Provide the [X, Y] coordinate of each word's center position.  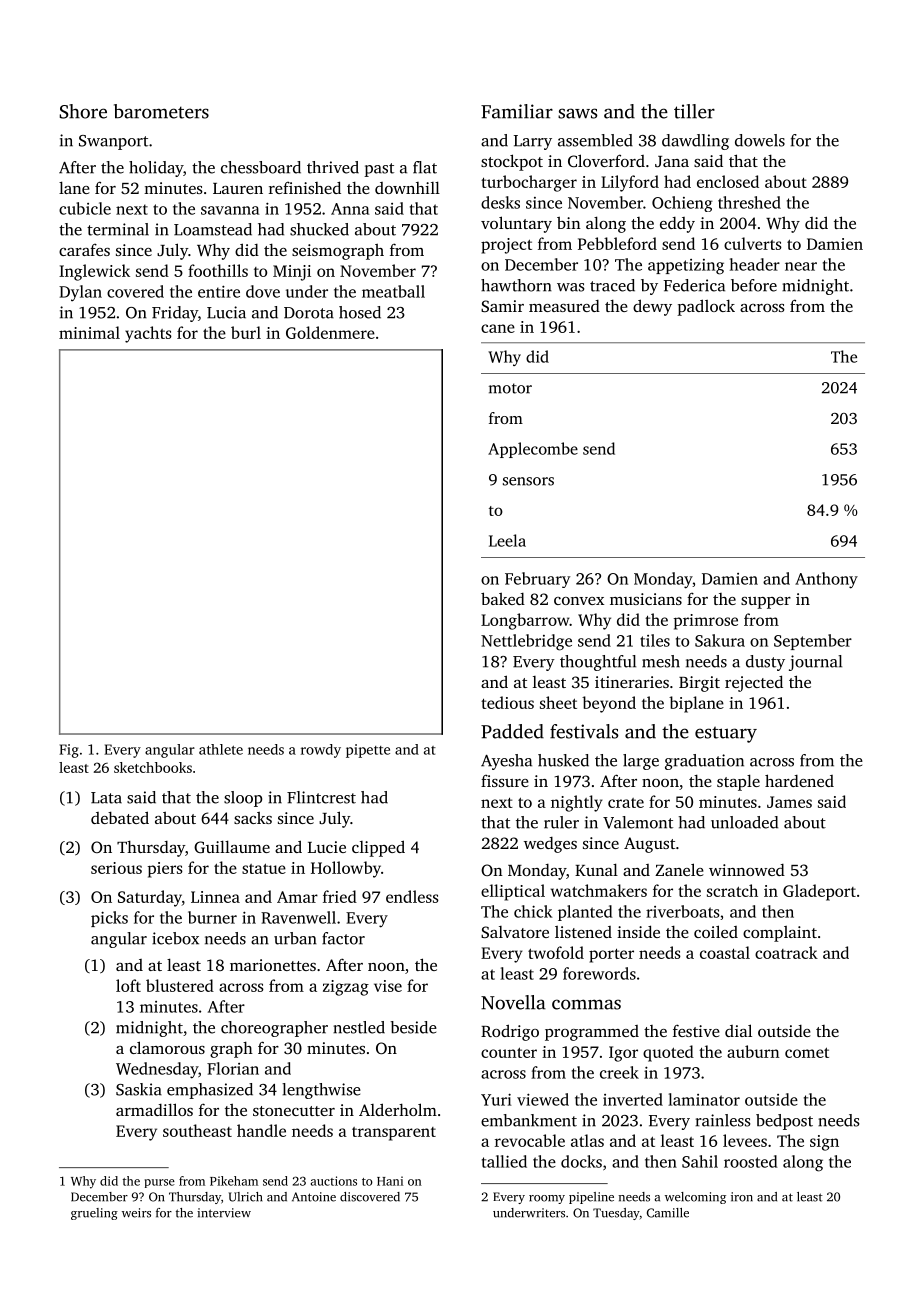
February [537, 580]
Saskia [139, 1089]
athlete [221, 749]
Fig [69, 751]
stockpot [512, 162]
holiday [156, 169]
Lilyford [630, 183]
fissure [505, 781]
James [789, 802]
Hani [390, 1181]
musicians [646, 599]
